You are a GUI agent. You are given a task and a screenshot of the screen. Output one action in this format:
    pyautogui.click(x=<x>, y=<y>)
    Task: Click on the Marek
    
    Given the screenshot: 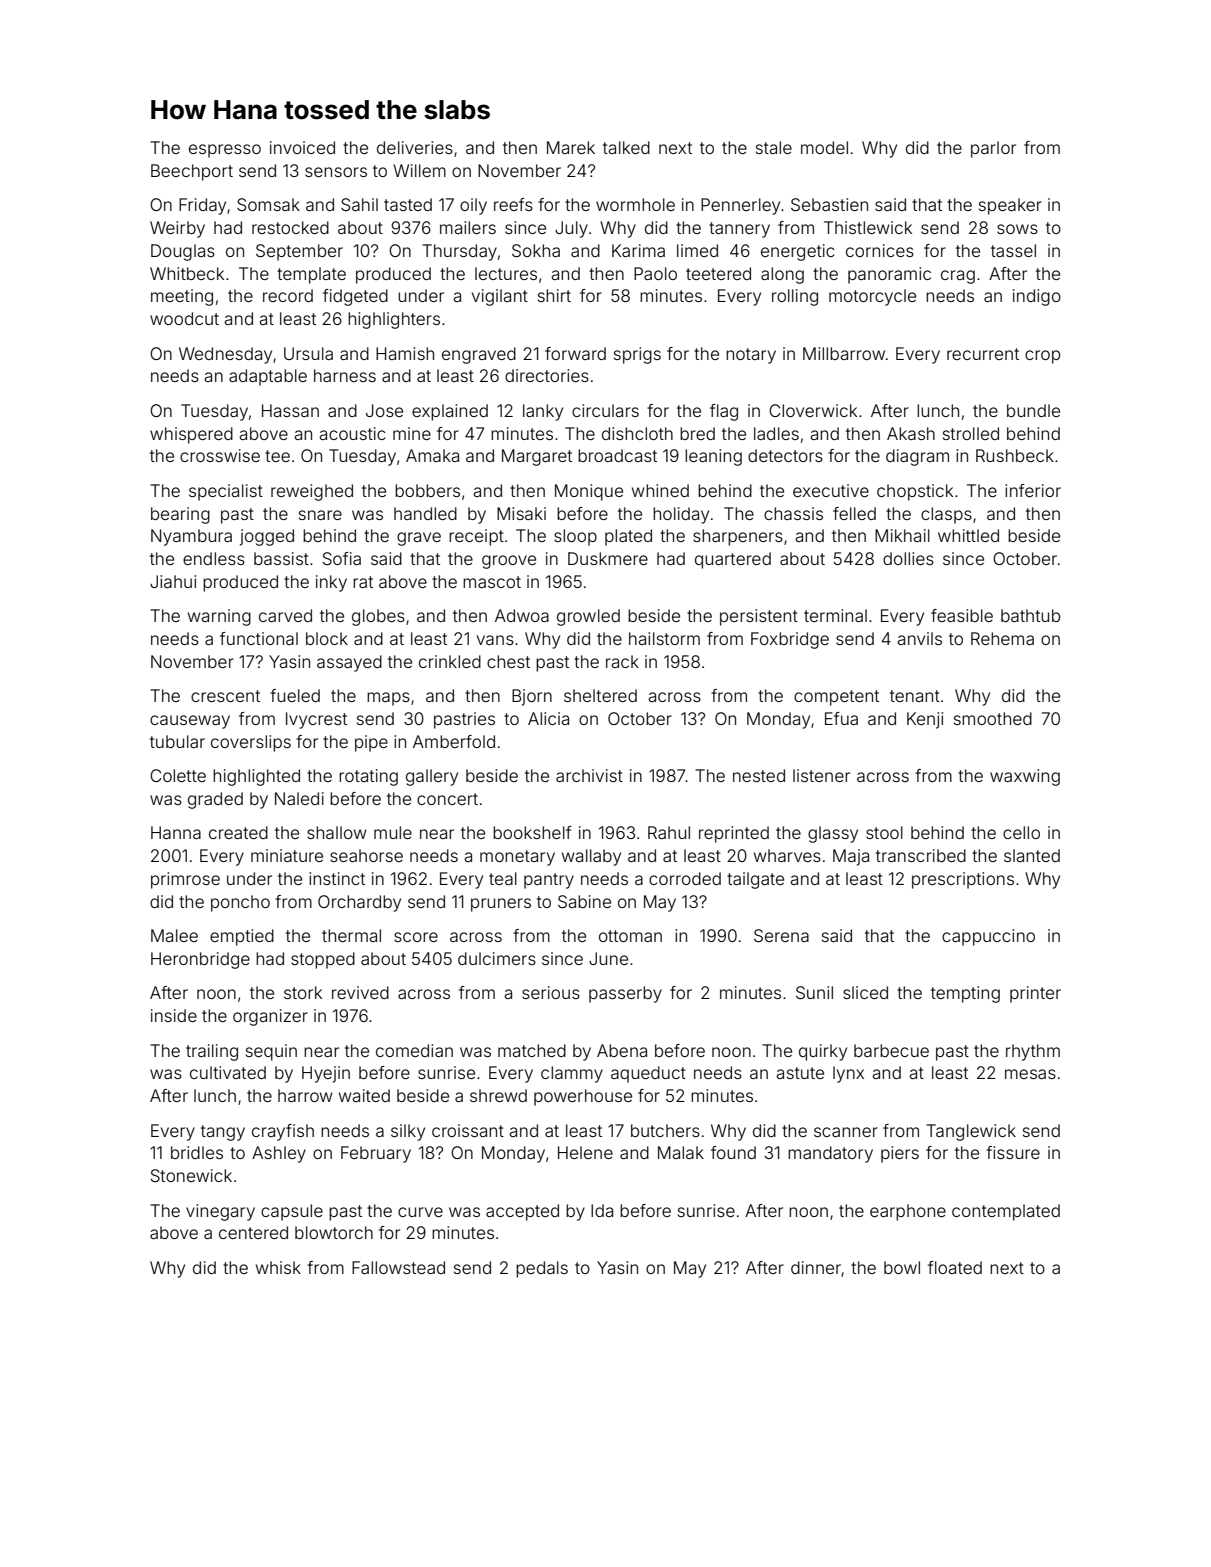 What is the action you would take?
    pyautogui.click(x=571, y=147)
